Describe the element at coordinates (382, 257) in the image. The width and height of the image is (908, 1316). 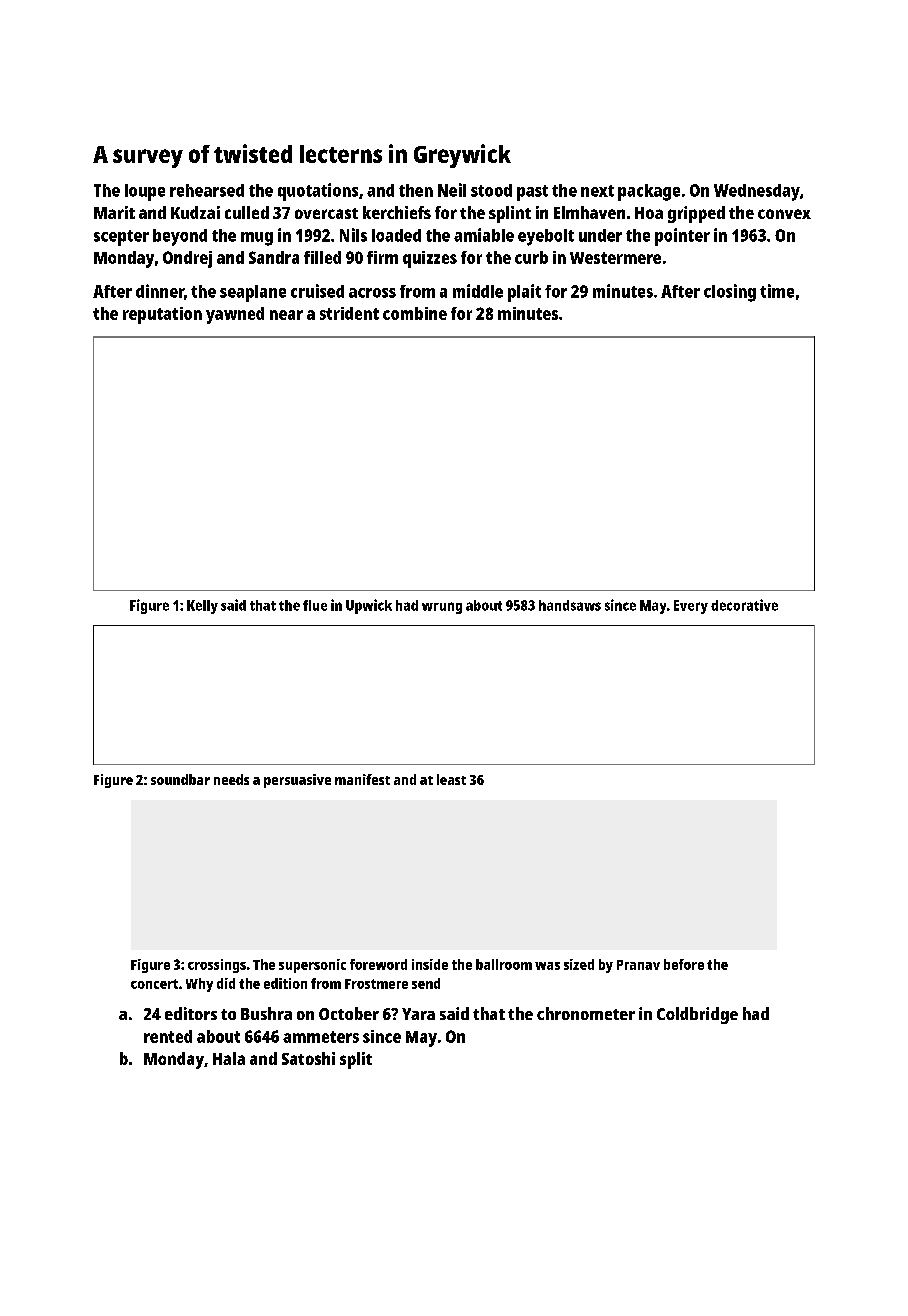
I see `firm` at that location.
